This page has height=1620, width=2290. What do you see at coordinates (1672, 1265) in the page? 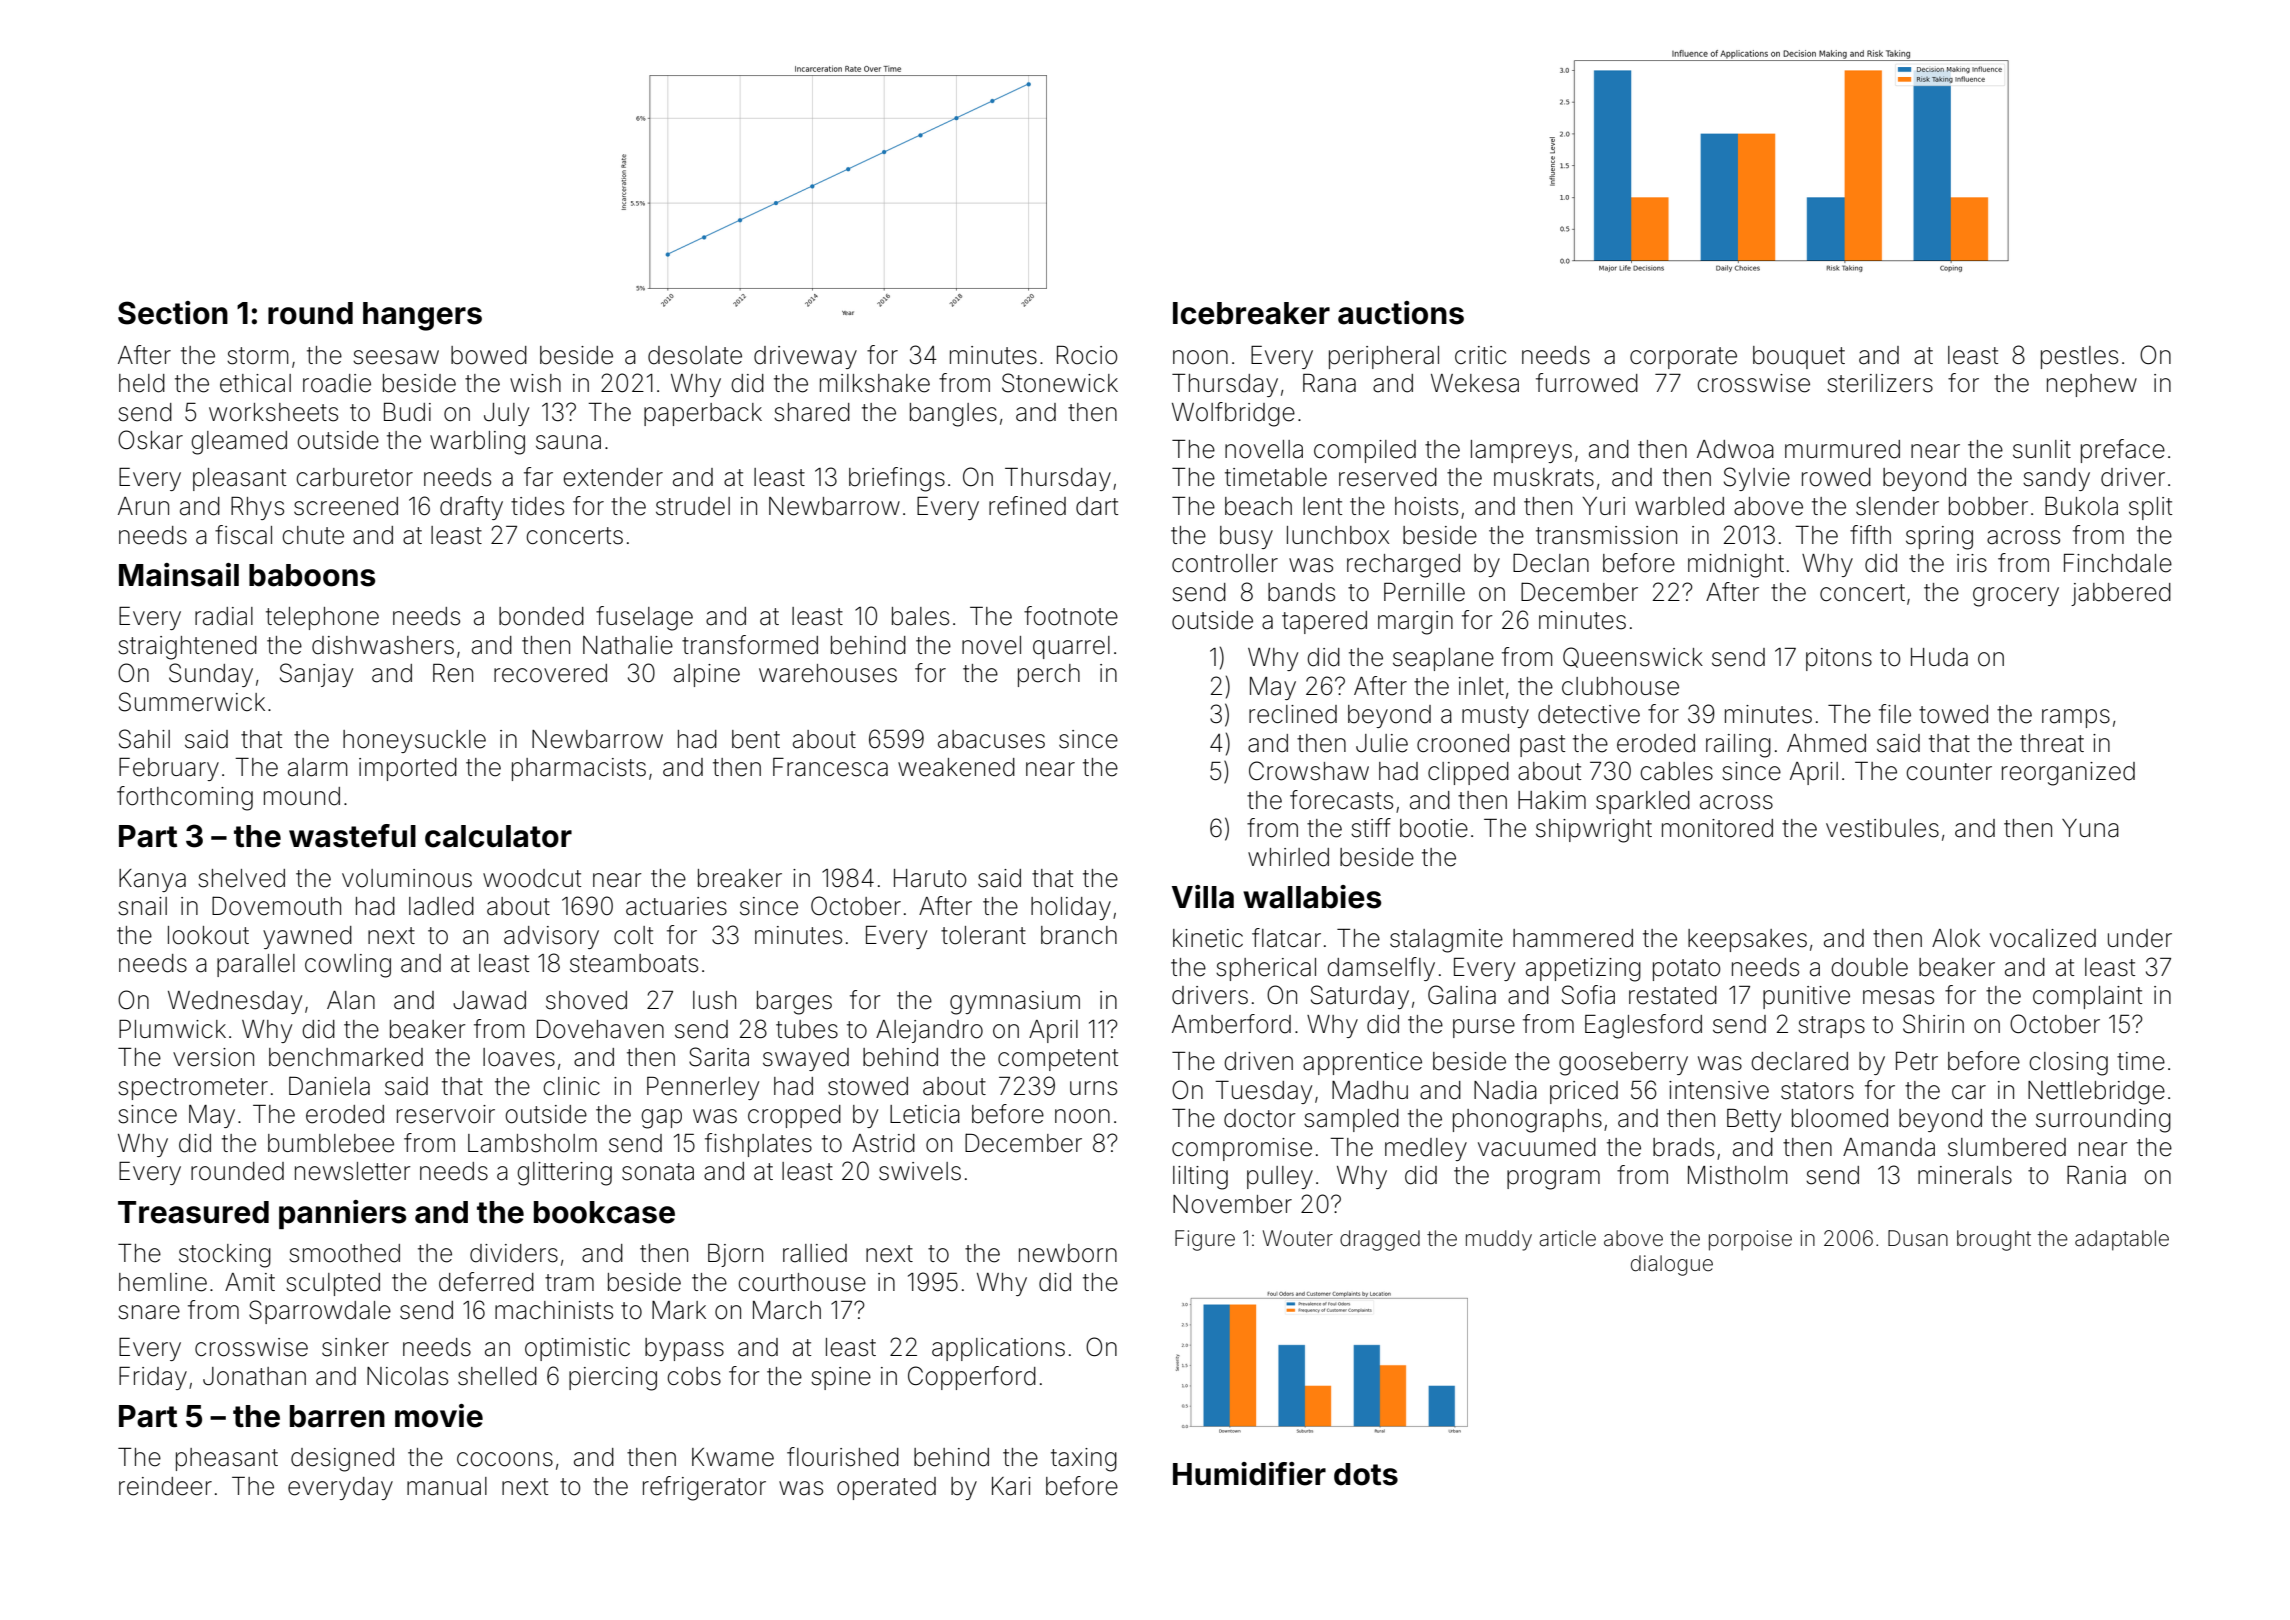
I see `dialogue` at bounding box center [1672, 1265].
